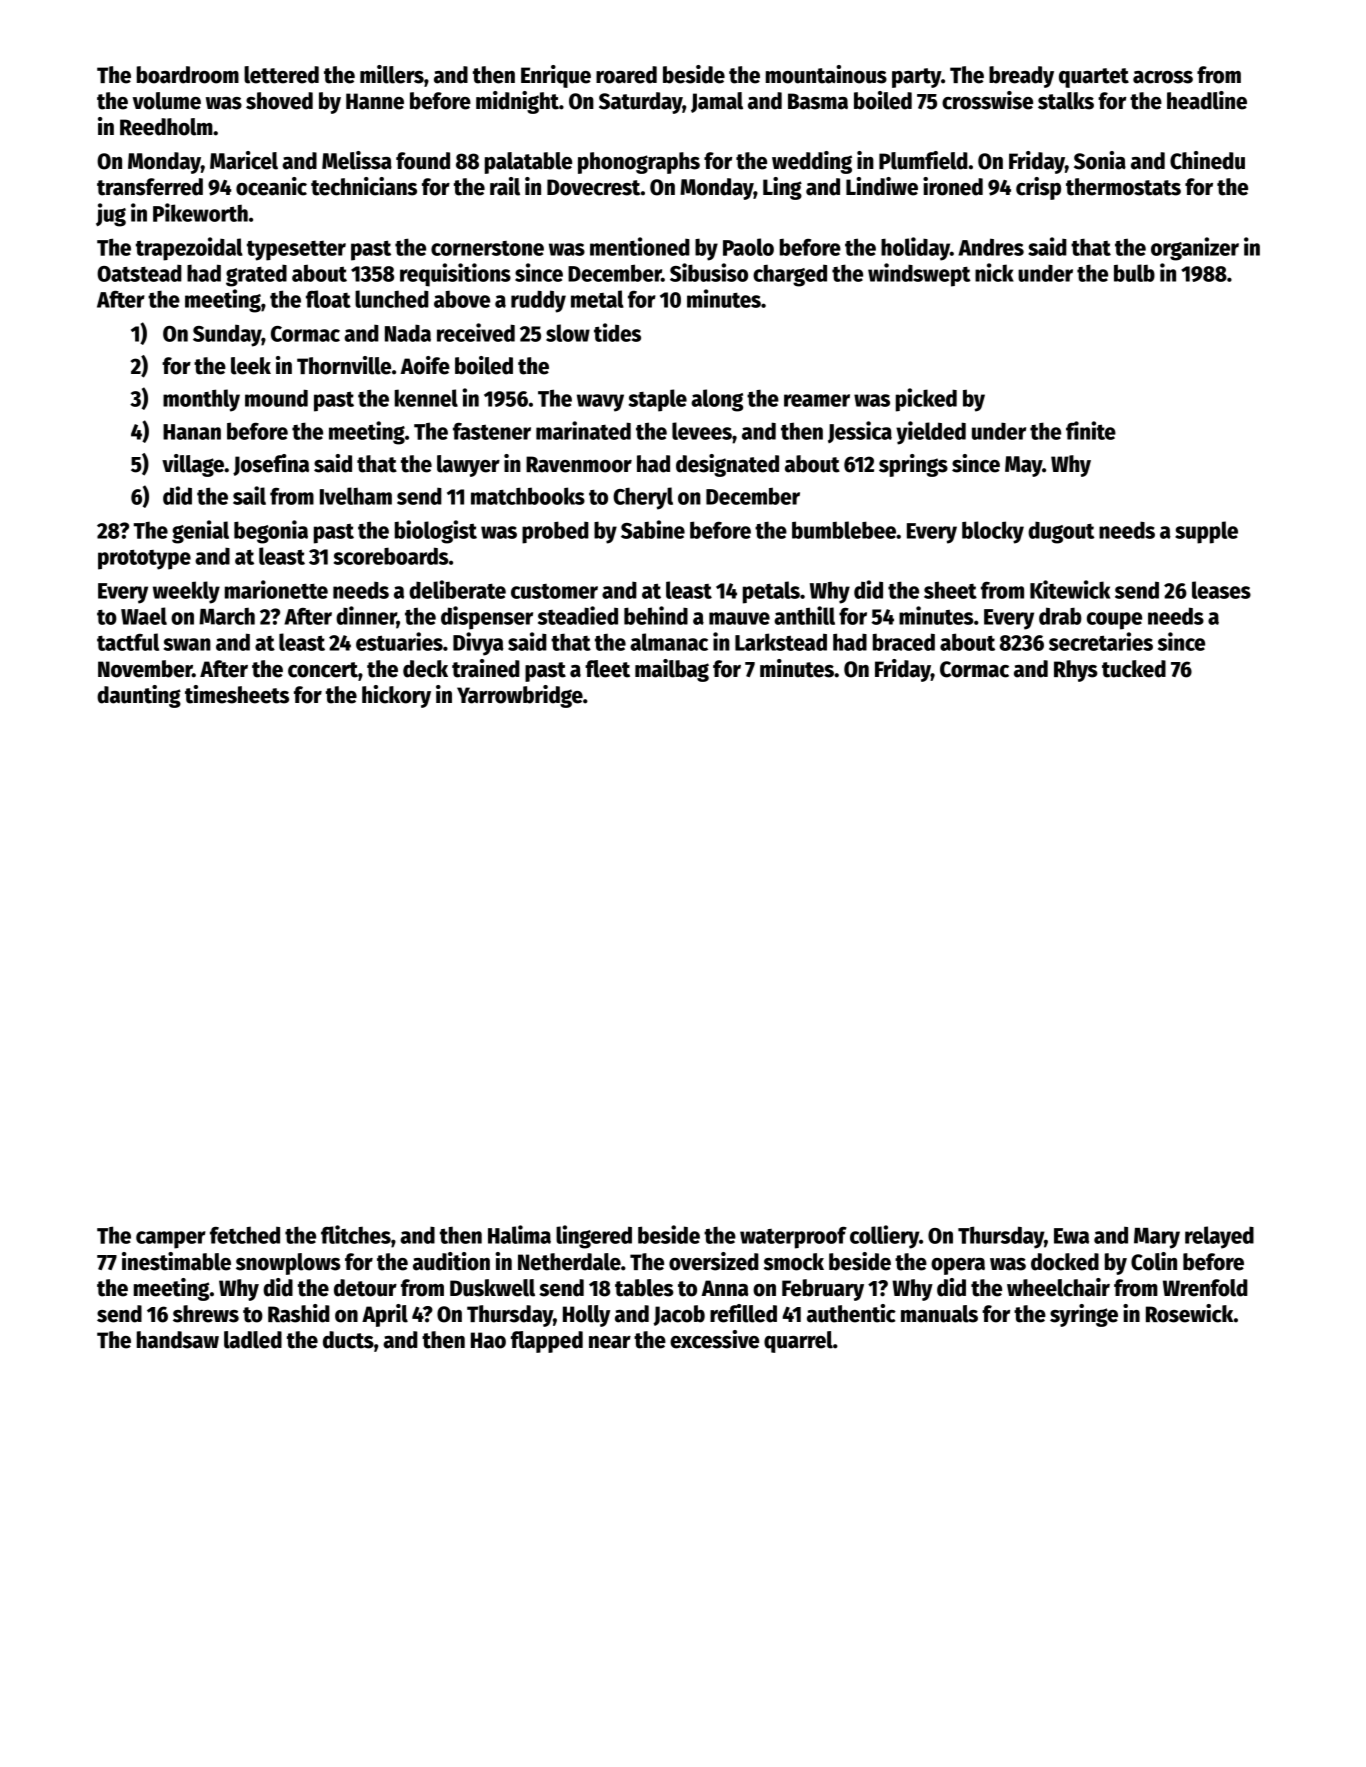  I want to click on Hanan, so click(192, 432).
